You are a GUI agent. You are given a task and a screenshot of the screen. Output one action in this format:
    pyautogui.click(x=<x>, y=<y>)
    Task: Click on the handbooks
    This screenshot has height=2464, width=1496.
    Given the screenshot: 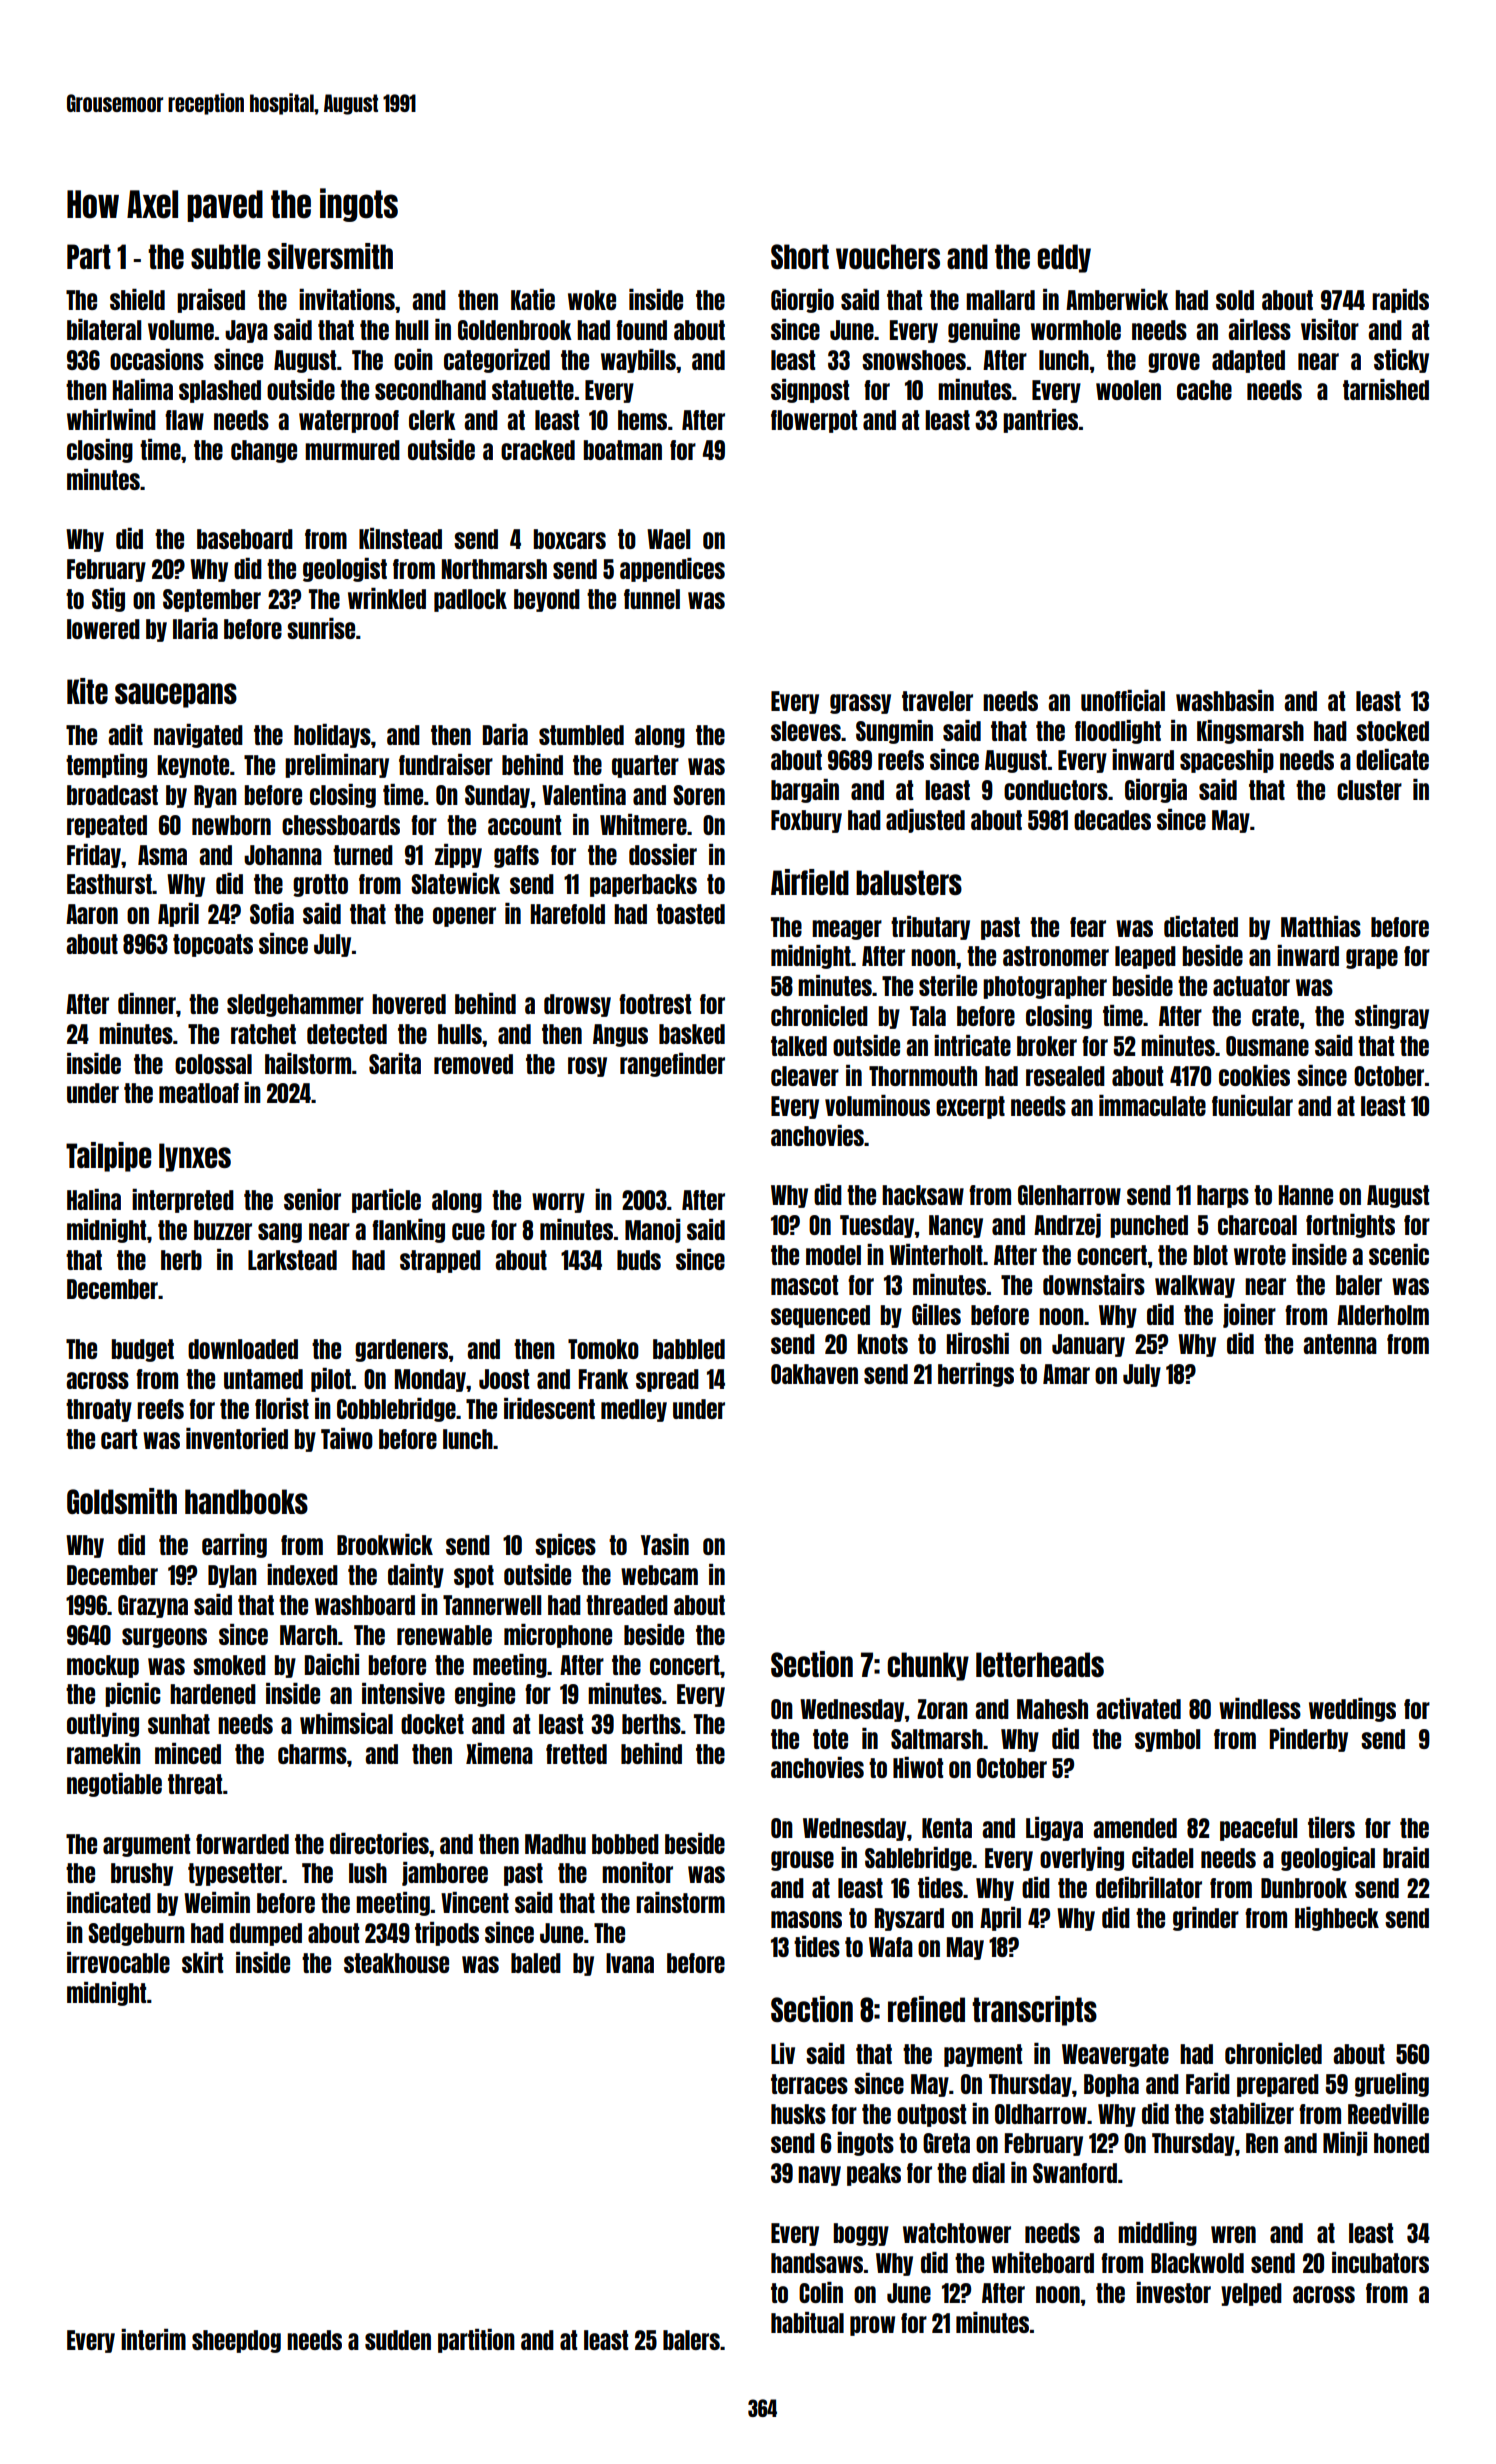 What is the action you would take?
    pyautogui.click(x=246, y=1501)
